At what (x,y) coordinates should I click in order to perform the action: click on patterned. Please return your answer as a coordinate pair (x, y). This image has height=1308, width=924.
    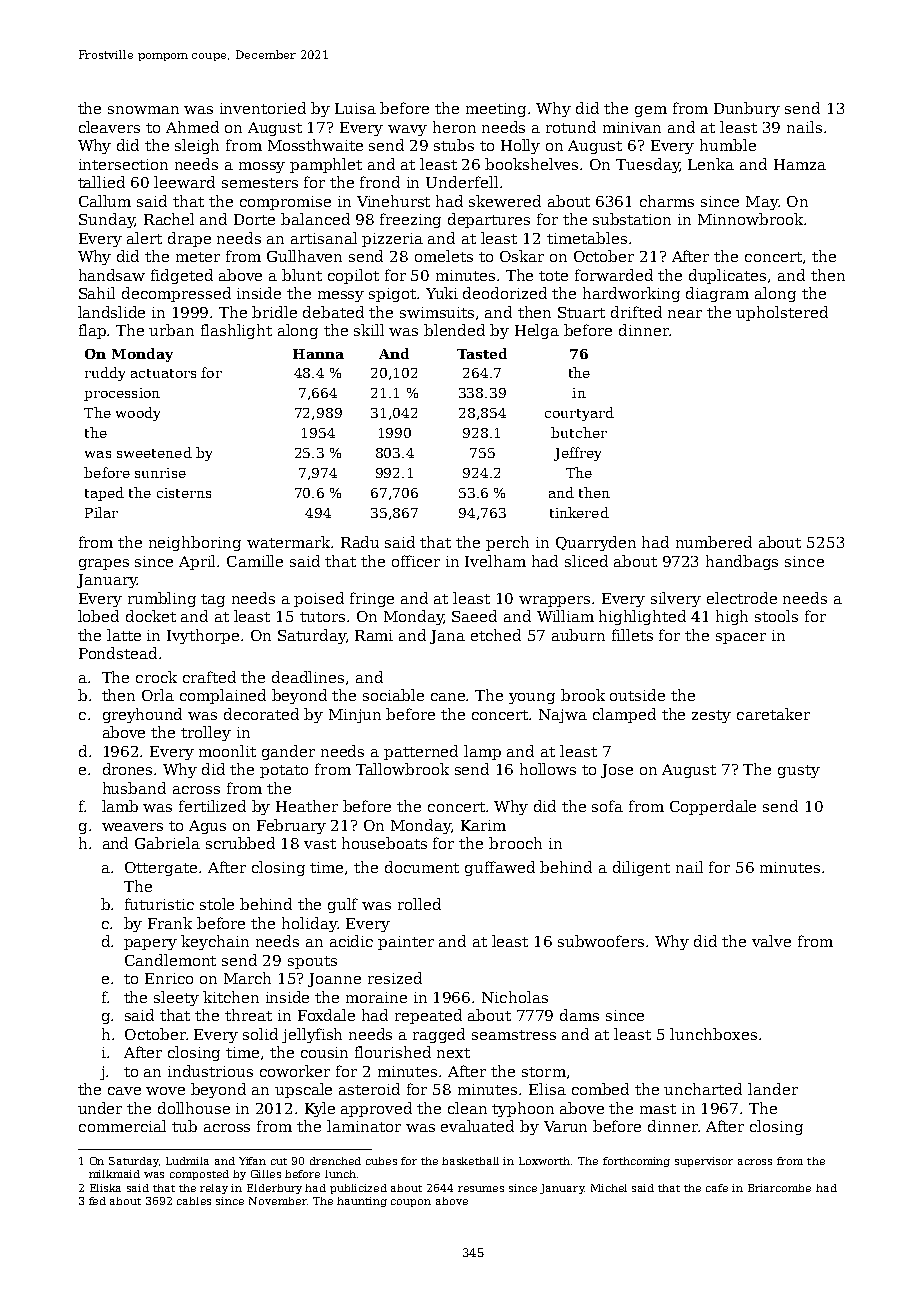
    Looking at the image, I should click on (421, 752).
